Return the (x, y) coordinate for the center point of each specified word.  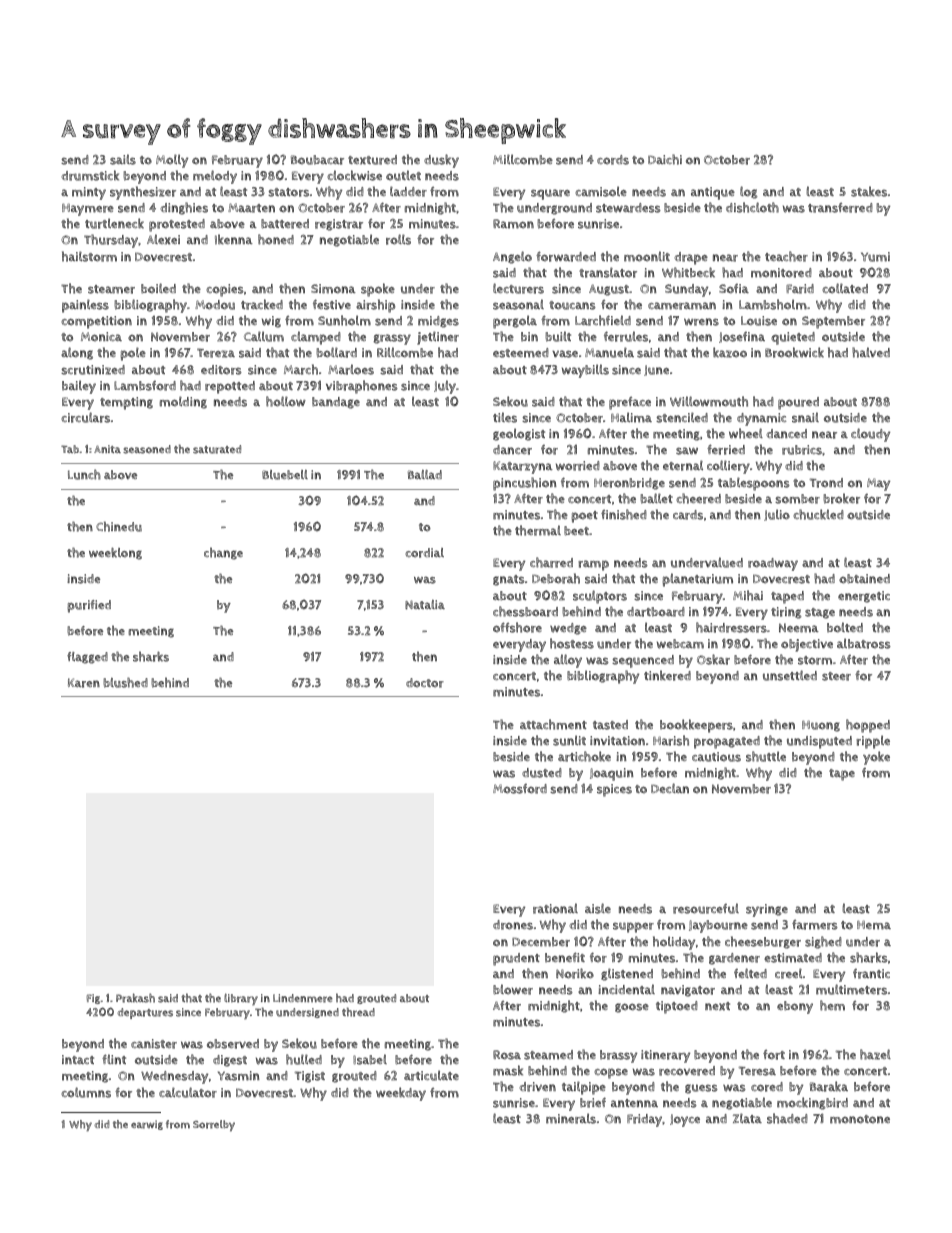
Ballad (425, 474)
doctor (425, 683)
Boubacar (317, 160)
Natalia (425, 605)
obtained (864, 579)
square (550, 194)
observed (233, 1044)
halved (871, 352)
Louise (759, 321)
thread (358, 1012)
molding (183, 402)
